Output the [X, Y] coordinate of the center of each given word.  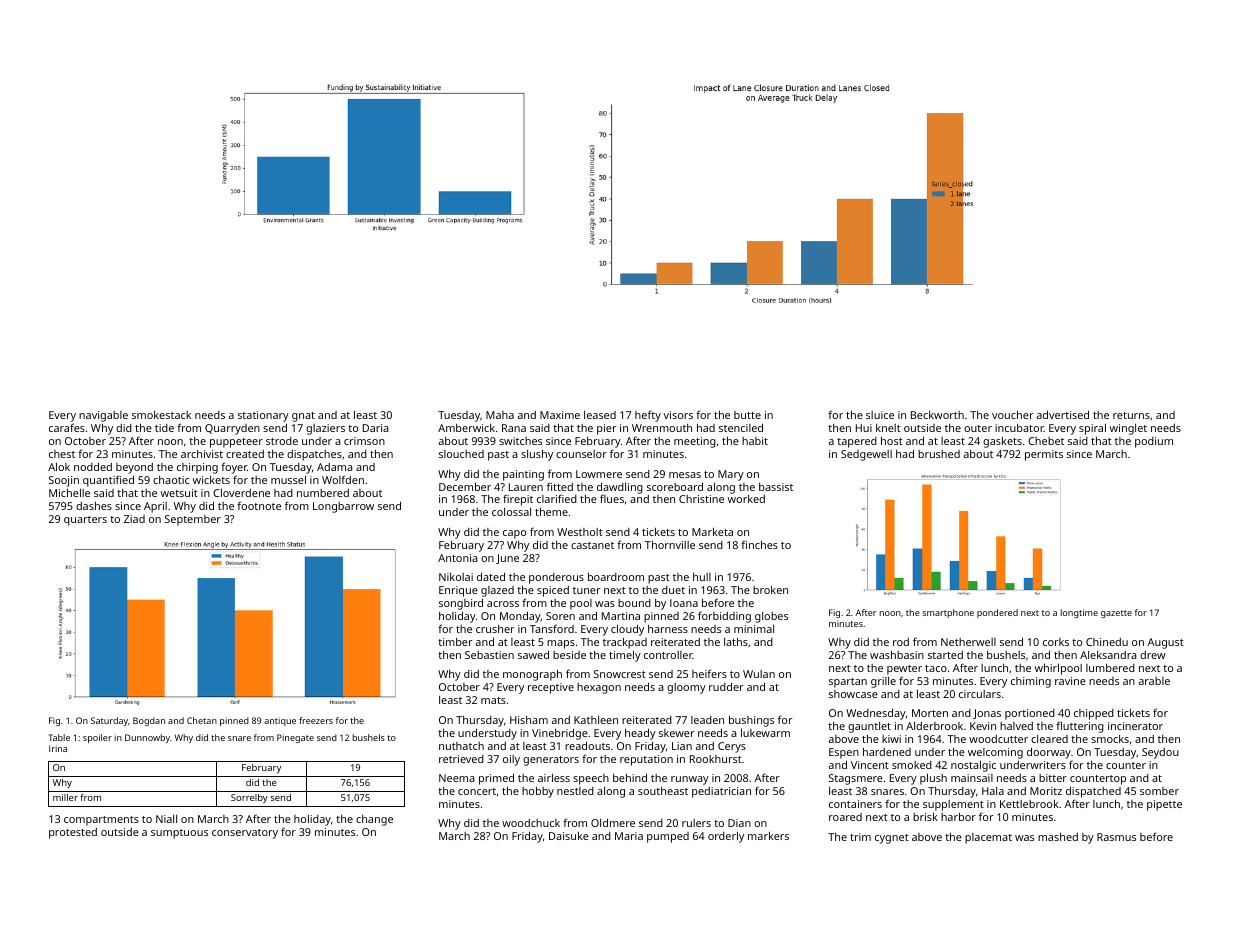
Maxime [560, 415]
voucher [1012, 414]
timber [455, 642]
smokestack [161, 415]
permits [1044, 455]
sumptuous [179, 834]
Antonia [457, 558]
